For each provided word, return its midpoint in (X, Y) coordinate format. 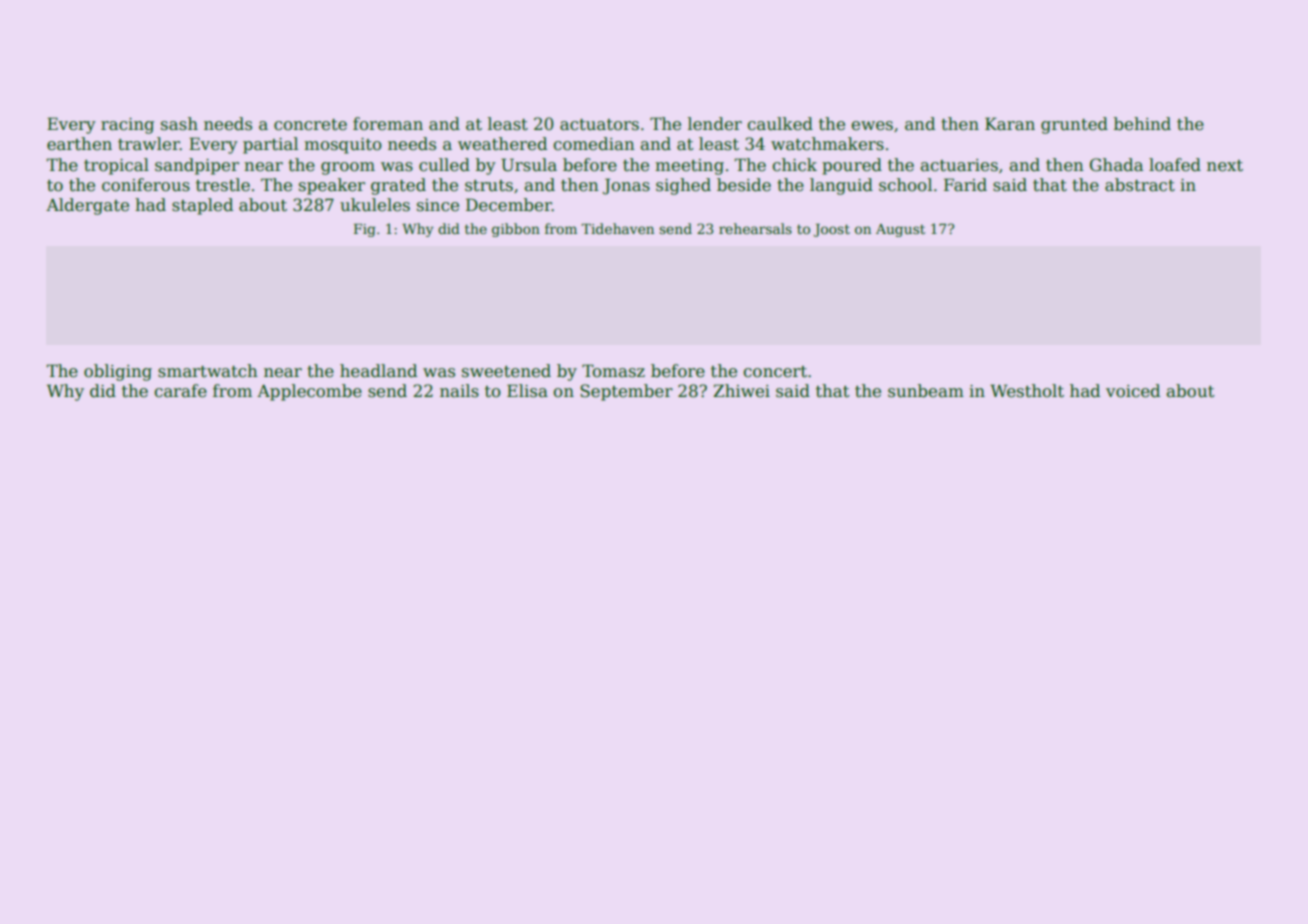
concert (775, 372)
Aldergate (87, 206)
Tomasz (613, 371)
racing (127, 126)
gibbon (516, 230)
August (900, 230)
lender (715, 124)
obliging (118, 372)
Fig (365, 230)
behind (1142, 124)
